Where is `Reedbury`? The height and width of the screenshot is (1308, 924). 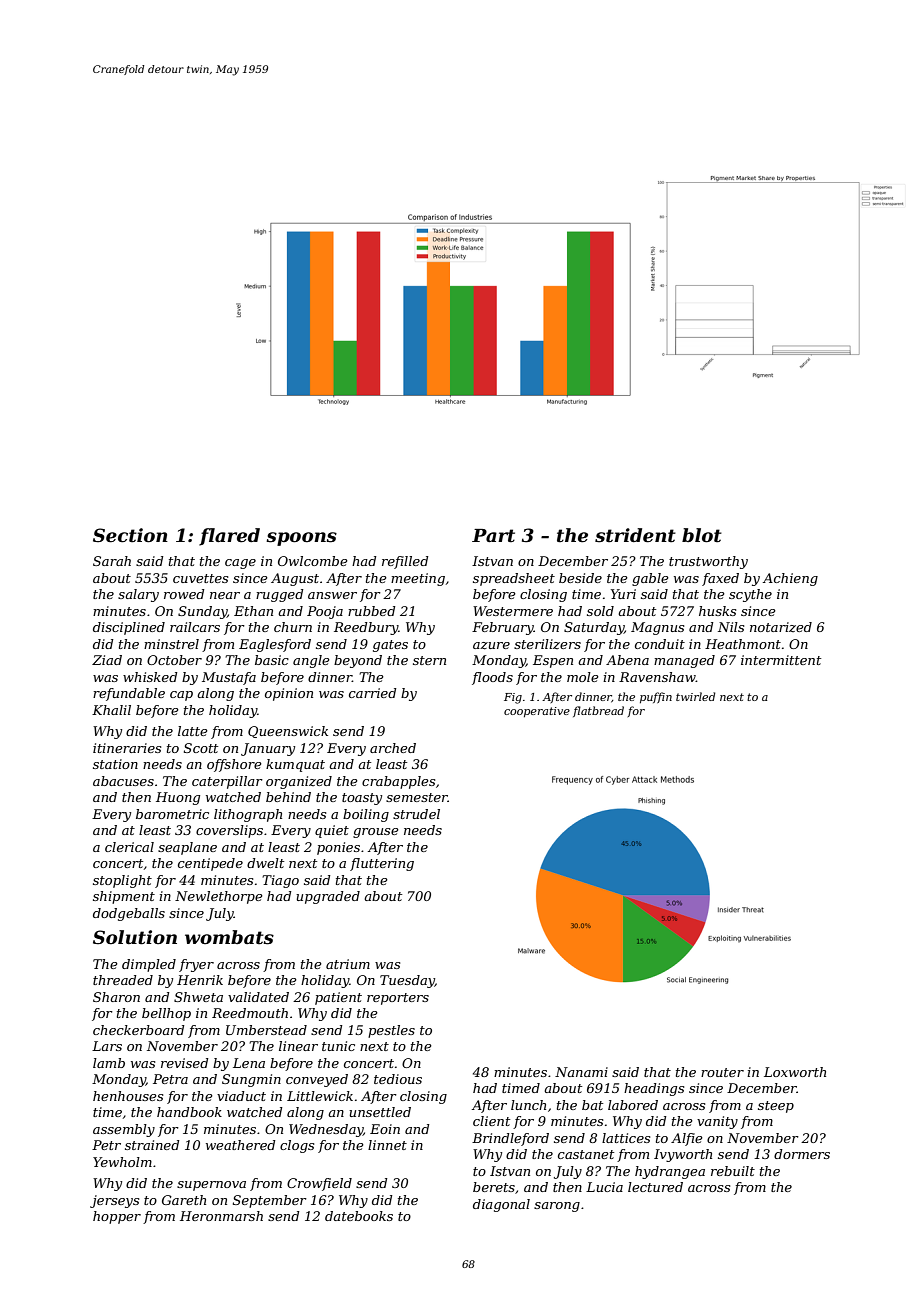 Reedbury is located at coordinates (366, 628).
